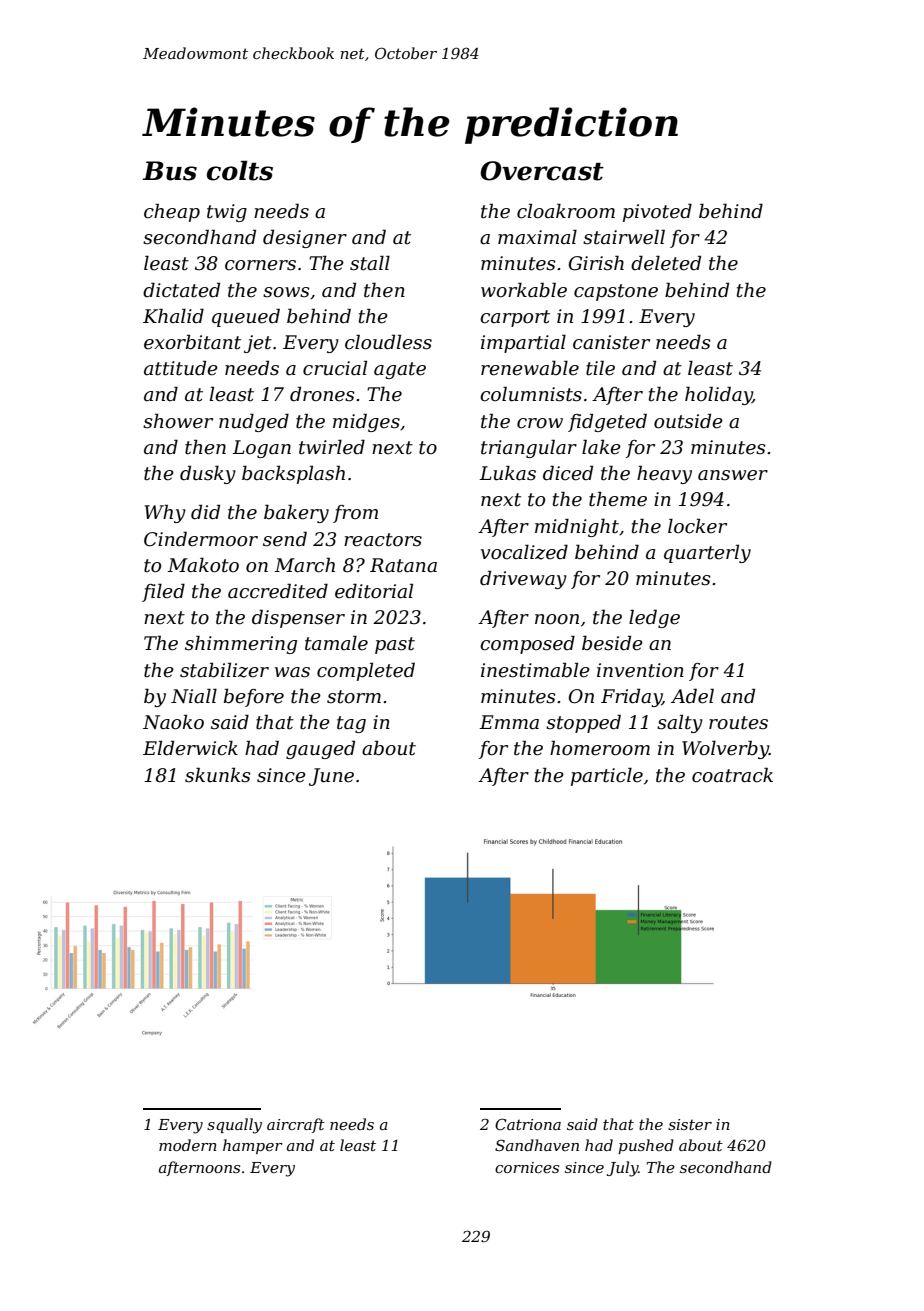  Describe the element at coordinates (253, 1146) in the screenshot. I see `hamper` at that location.
